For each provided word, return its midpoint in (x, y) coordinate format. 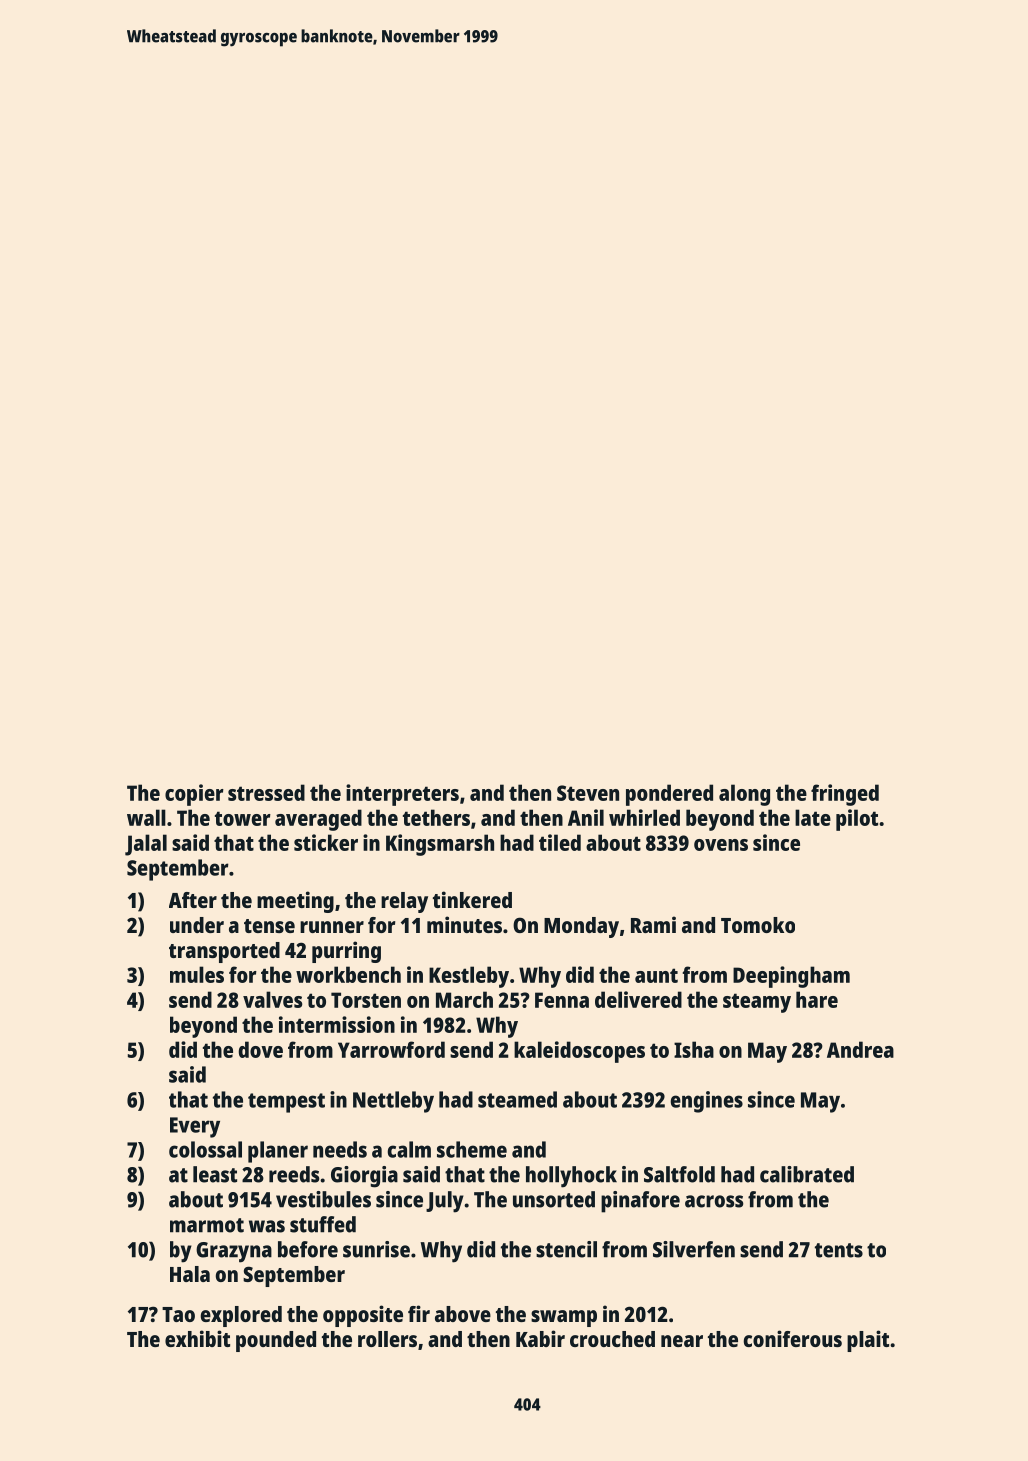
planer (278, 1152)
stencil (566, 1249)
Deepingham (791, 977)
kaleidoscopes (579, 1052)
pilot (857, 820)
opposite (363, 1316)
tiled (560, 842)
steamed (517, 1099)
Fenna (562, 1000)
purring (346, 952)
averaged (318, 820)
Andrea (860, 1049)
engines (707, 1102)
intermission (337, 1024)
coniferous (793, 1338)
